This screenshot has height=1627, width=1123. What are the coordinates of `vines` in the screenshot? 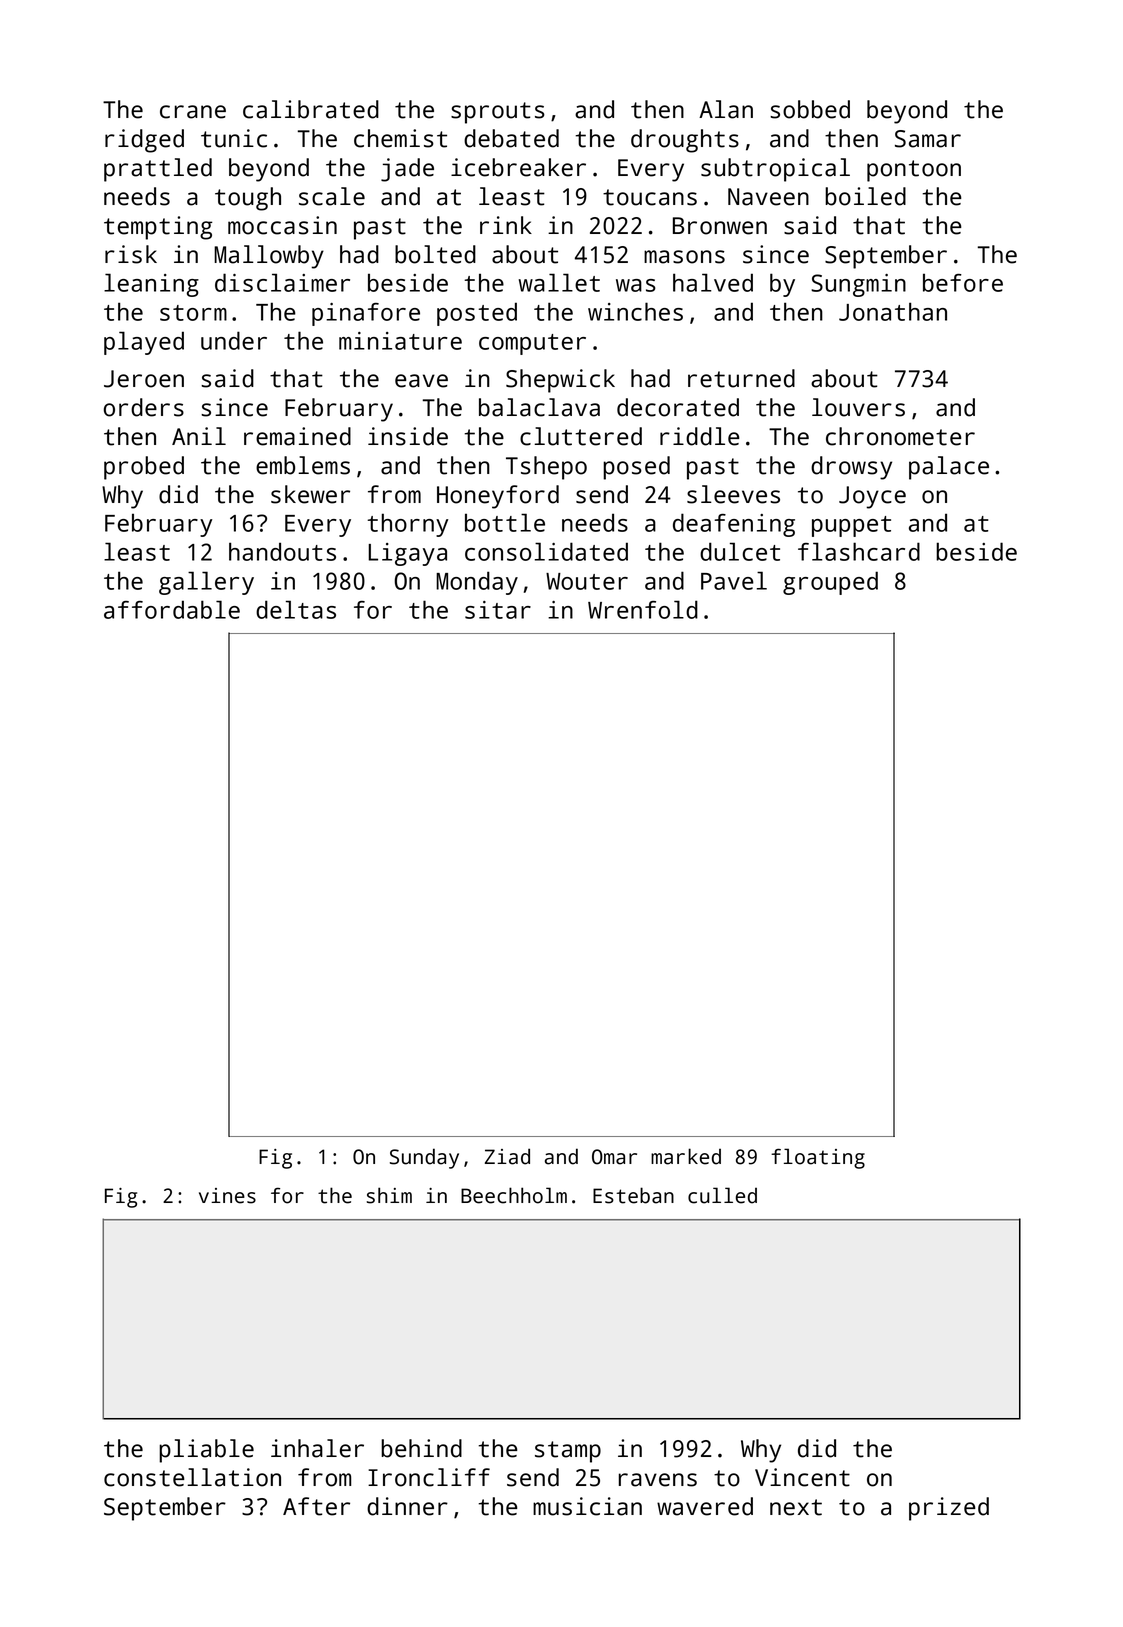 It's located at (227, 1196).
